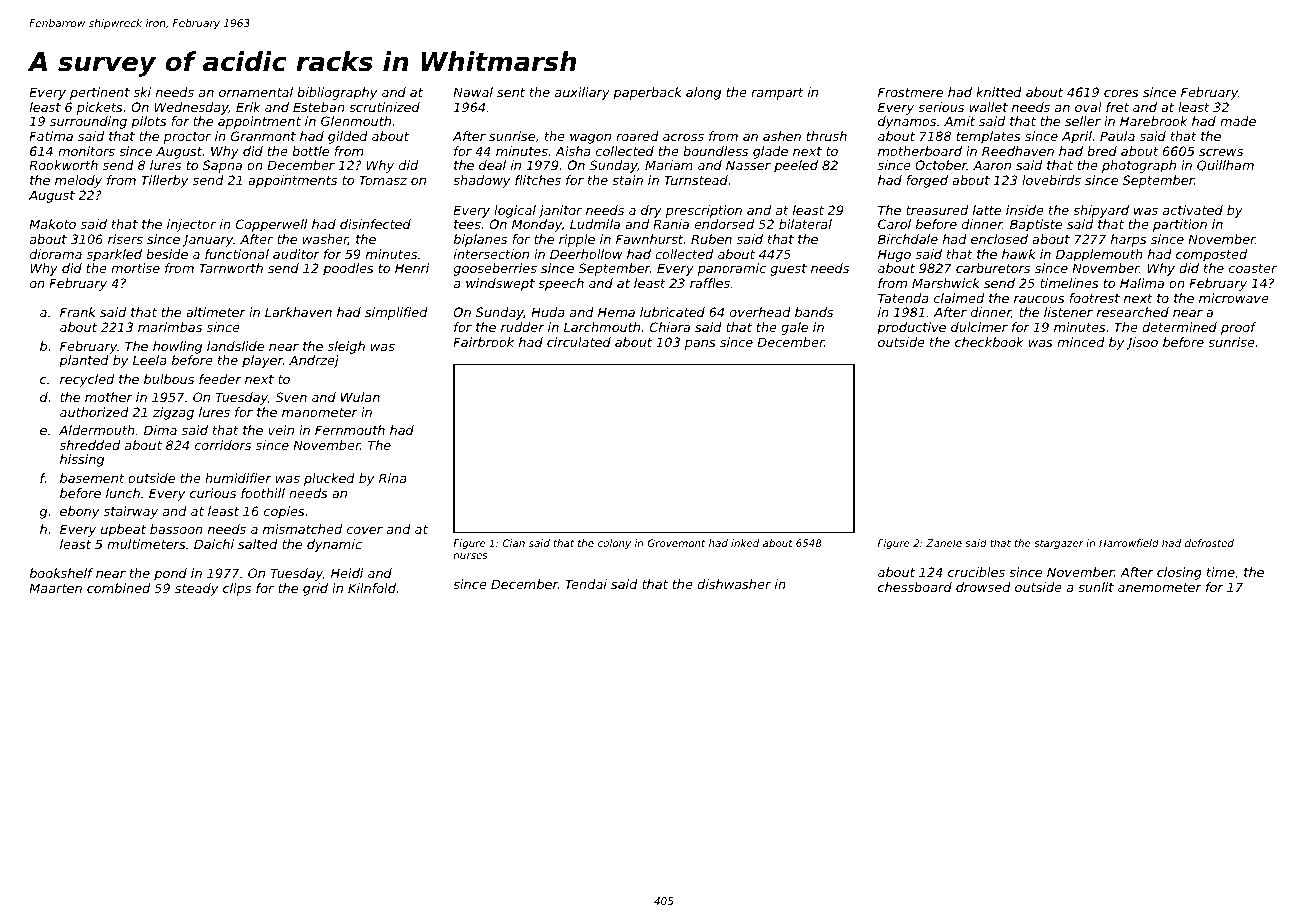 The image size is (1308, 924). What do you see at coordinates (745, 543) in the document?
I see `inked` at bounding box center [745, 543].
